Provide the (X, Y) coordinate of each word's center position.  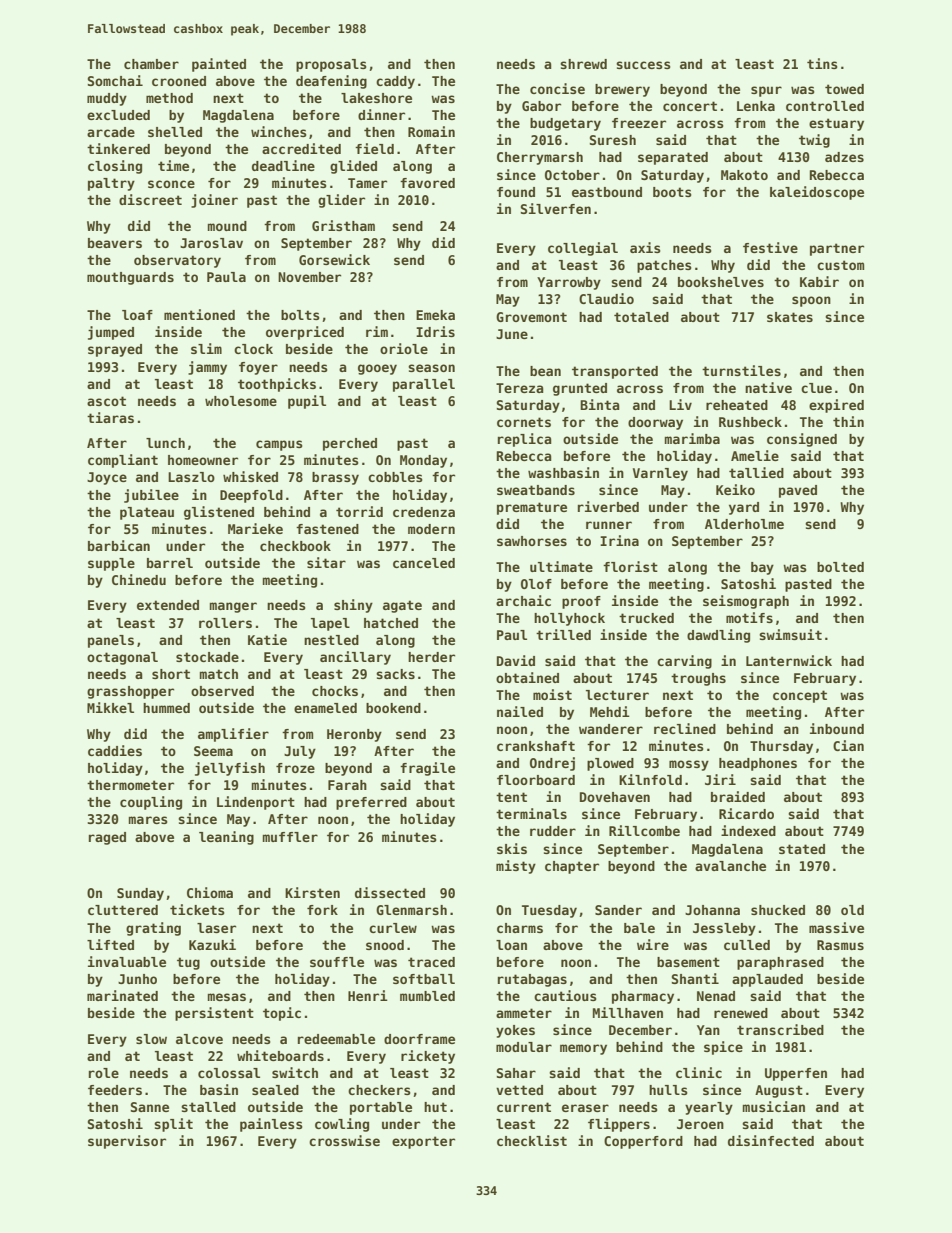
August (779, 1091)
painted (219, 65)
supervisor (127, 1142)
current (524, 1107)
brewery (622, 90)
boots (672, 192)
